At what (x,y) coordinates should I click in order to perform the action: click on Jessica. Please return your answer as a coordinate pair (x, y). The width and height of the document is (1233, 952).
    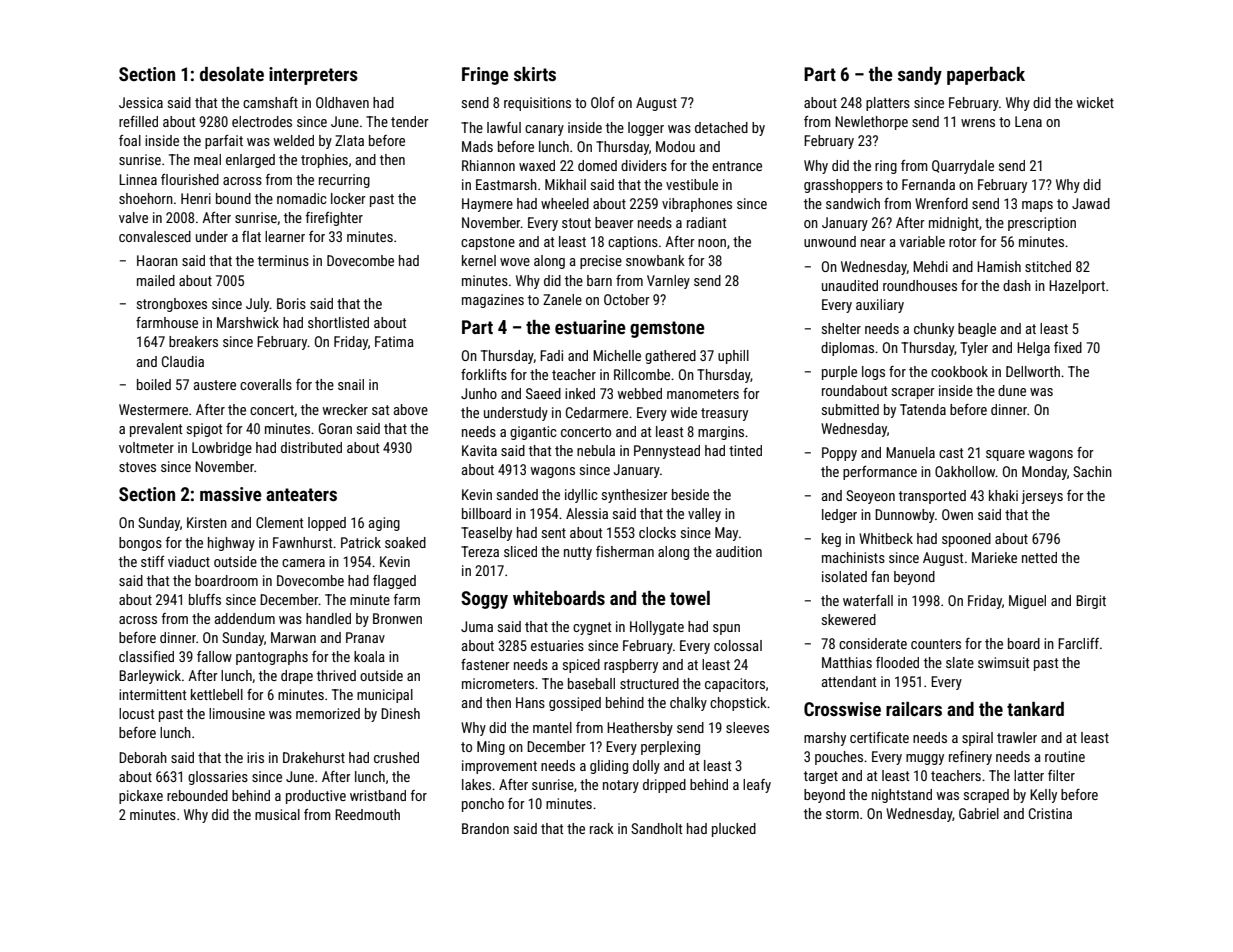
    Looking at the image, I should click on (141, 102).
